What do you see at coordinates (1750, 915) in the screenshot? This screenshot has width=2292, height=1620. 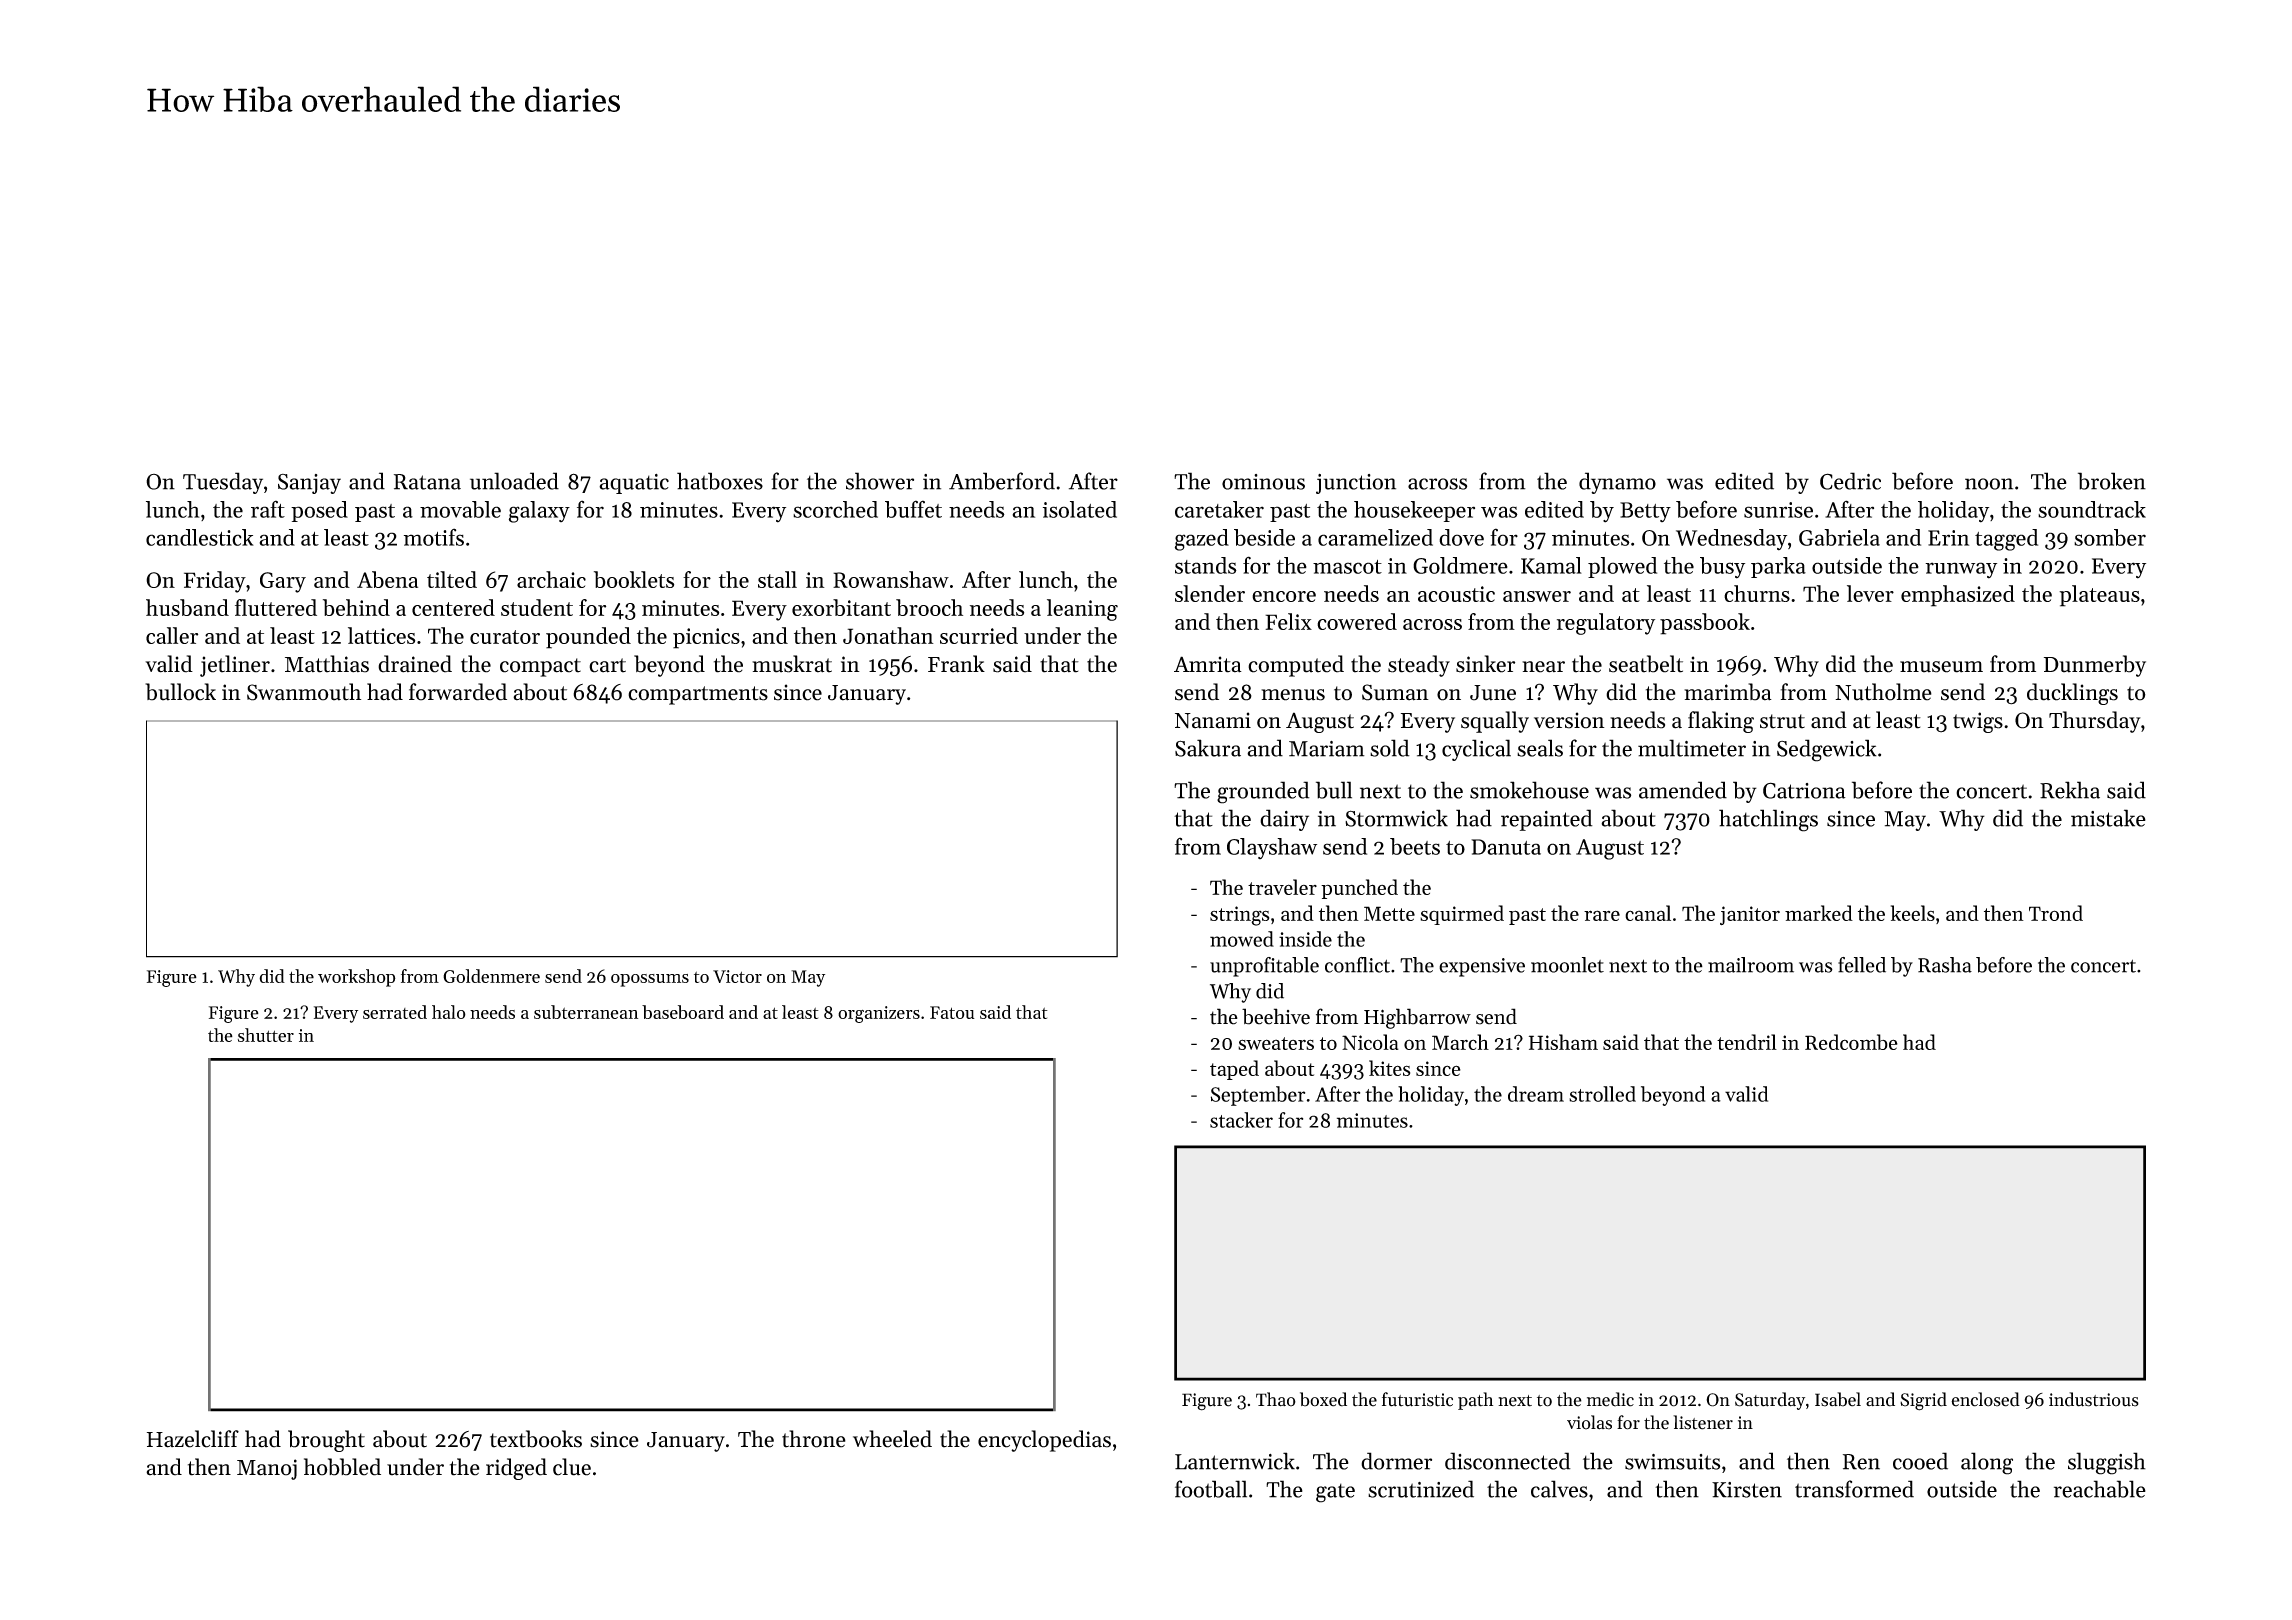 I see `janitor` at bounding box center [1750, 915].
